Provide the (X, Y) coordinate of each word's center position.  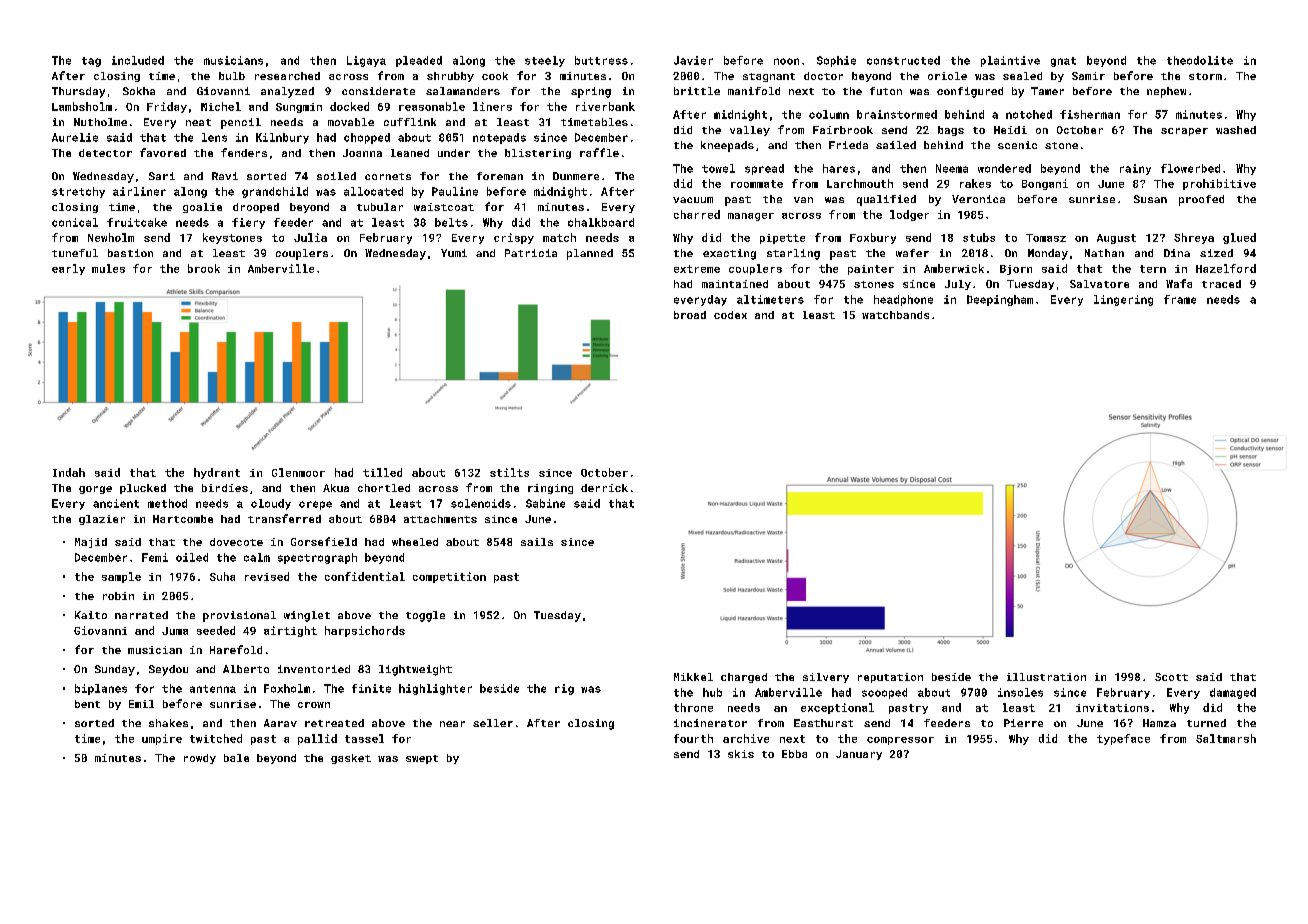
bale (236, 758)
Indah (69, 472)
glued (1239, 238)
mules (108, 268)
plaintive (1010, 61)
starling (793, 254)
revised (267, 576)
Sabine (545, 503)
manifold (754, 91)
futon (886, 91)
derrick (604, 488)
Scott (1171, 677)
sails (537, 542)
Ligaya (366, 61)
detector (105, 153)
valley (750, 131)
